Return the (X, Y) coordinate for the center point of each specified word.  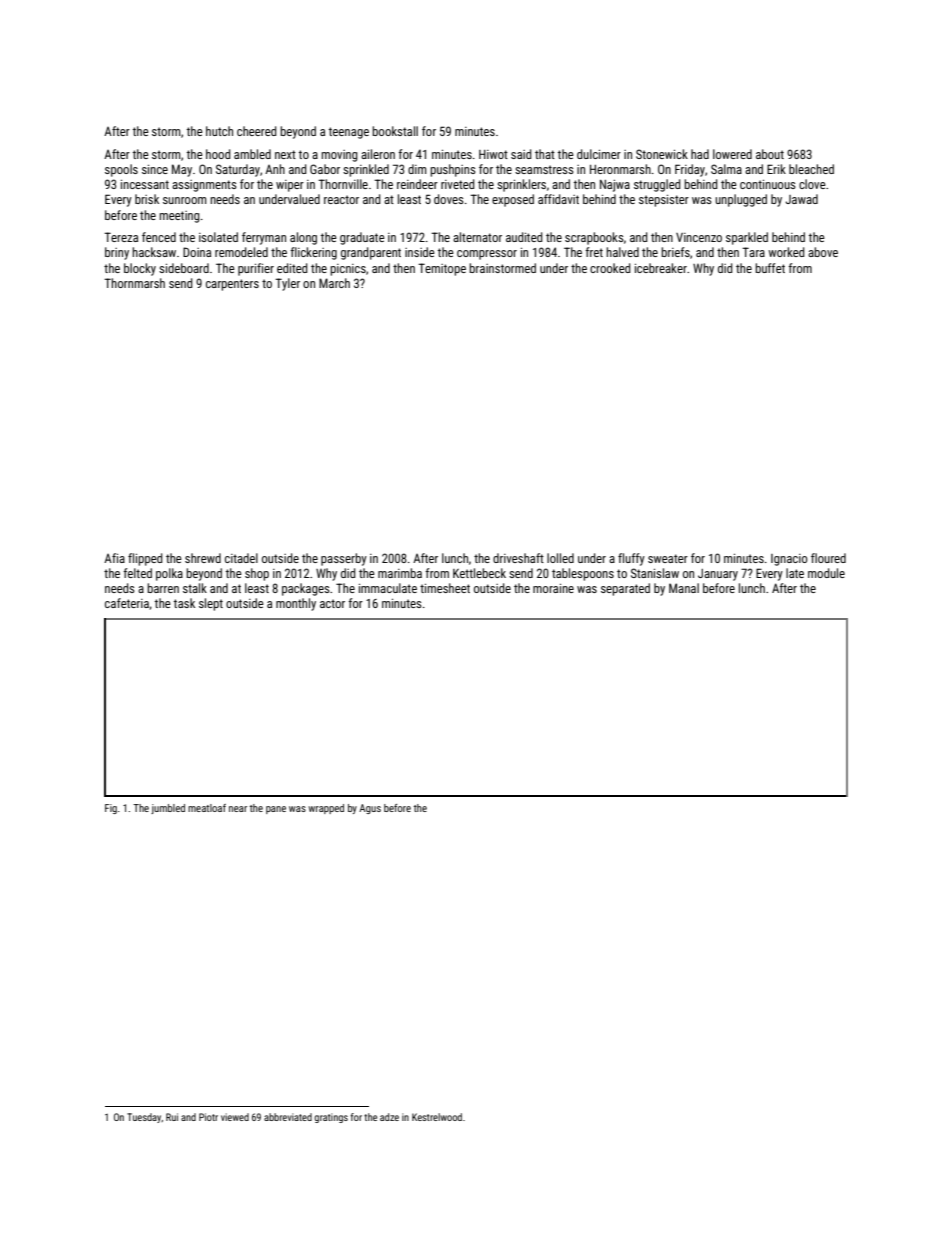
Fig (111, 809)
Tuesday (144, 1118)
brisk (147, 199)
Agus (370, 809)
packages (306, 589)
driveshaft (518, 558)
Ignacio (789, 560)
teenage (349, 133)
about (770, 154)
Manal (684, 588)
